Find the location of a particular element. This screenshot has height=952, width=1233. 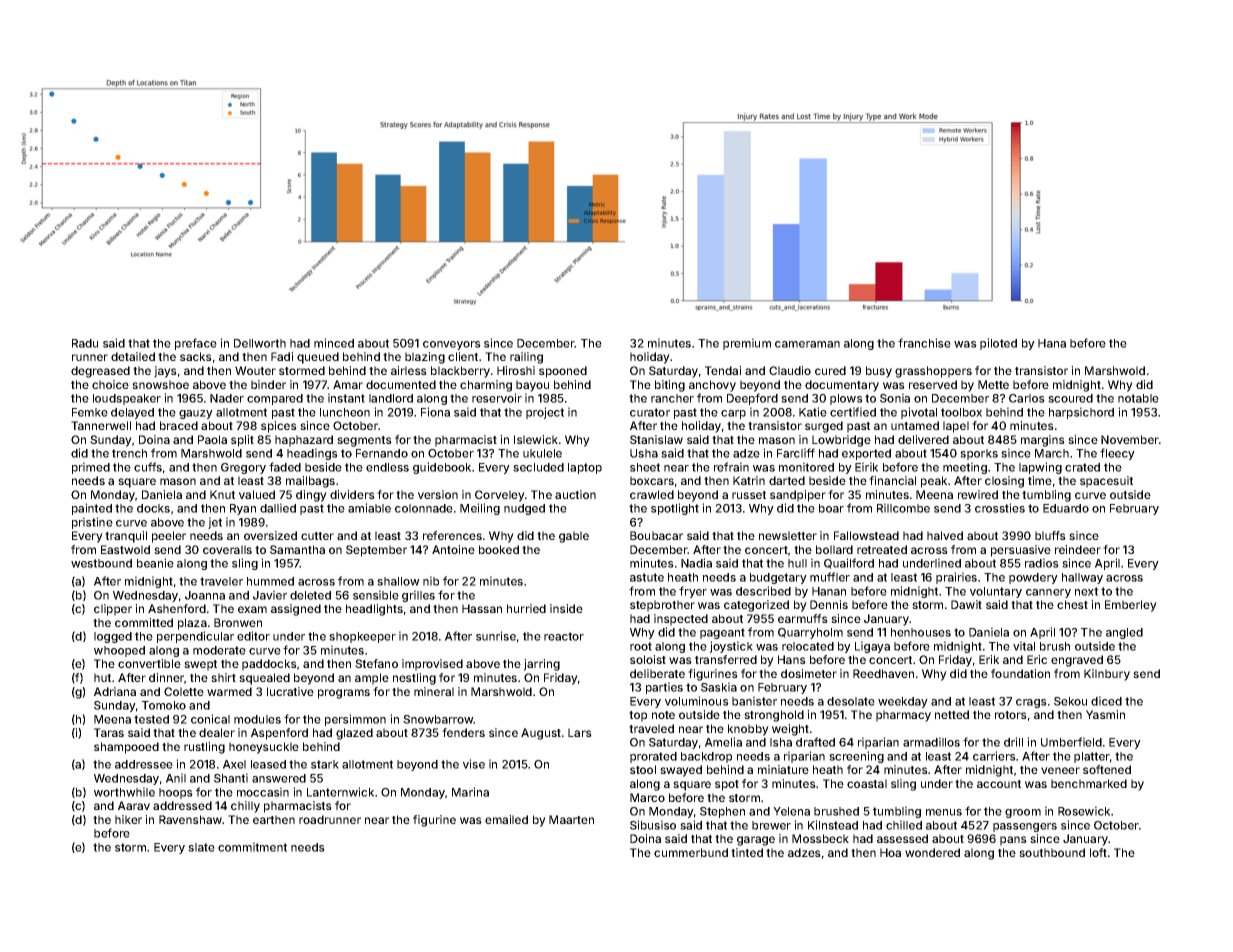

Wouter is located at coordinates (255, 370).
